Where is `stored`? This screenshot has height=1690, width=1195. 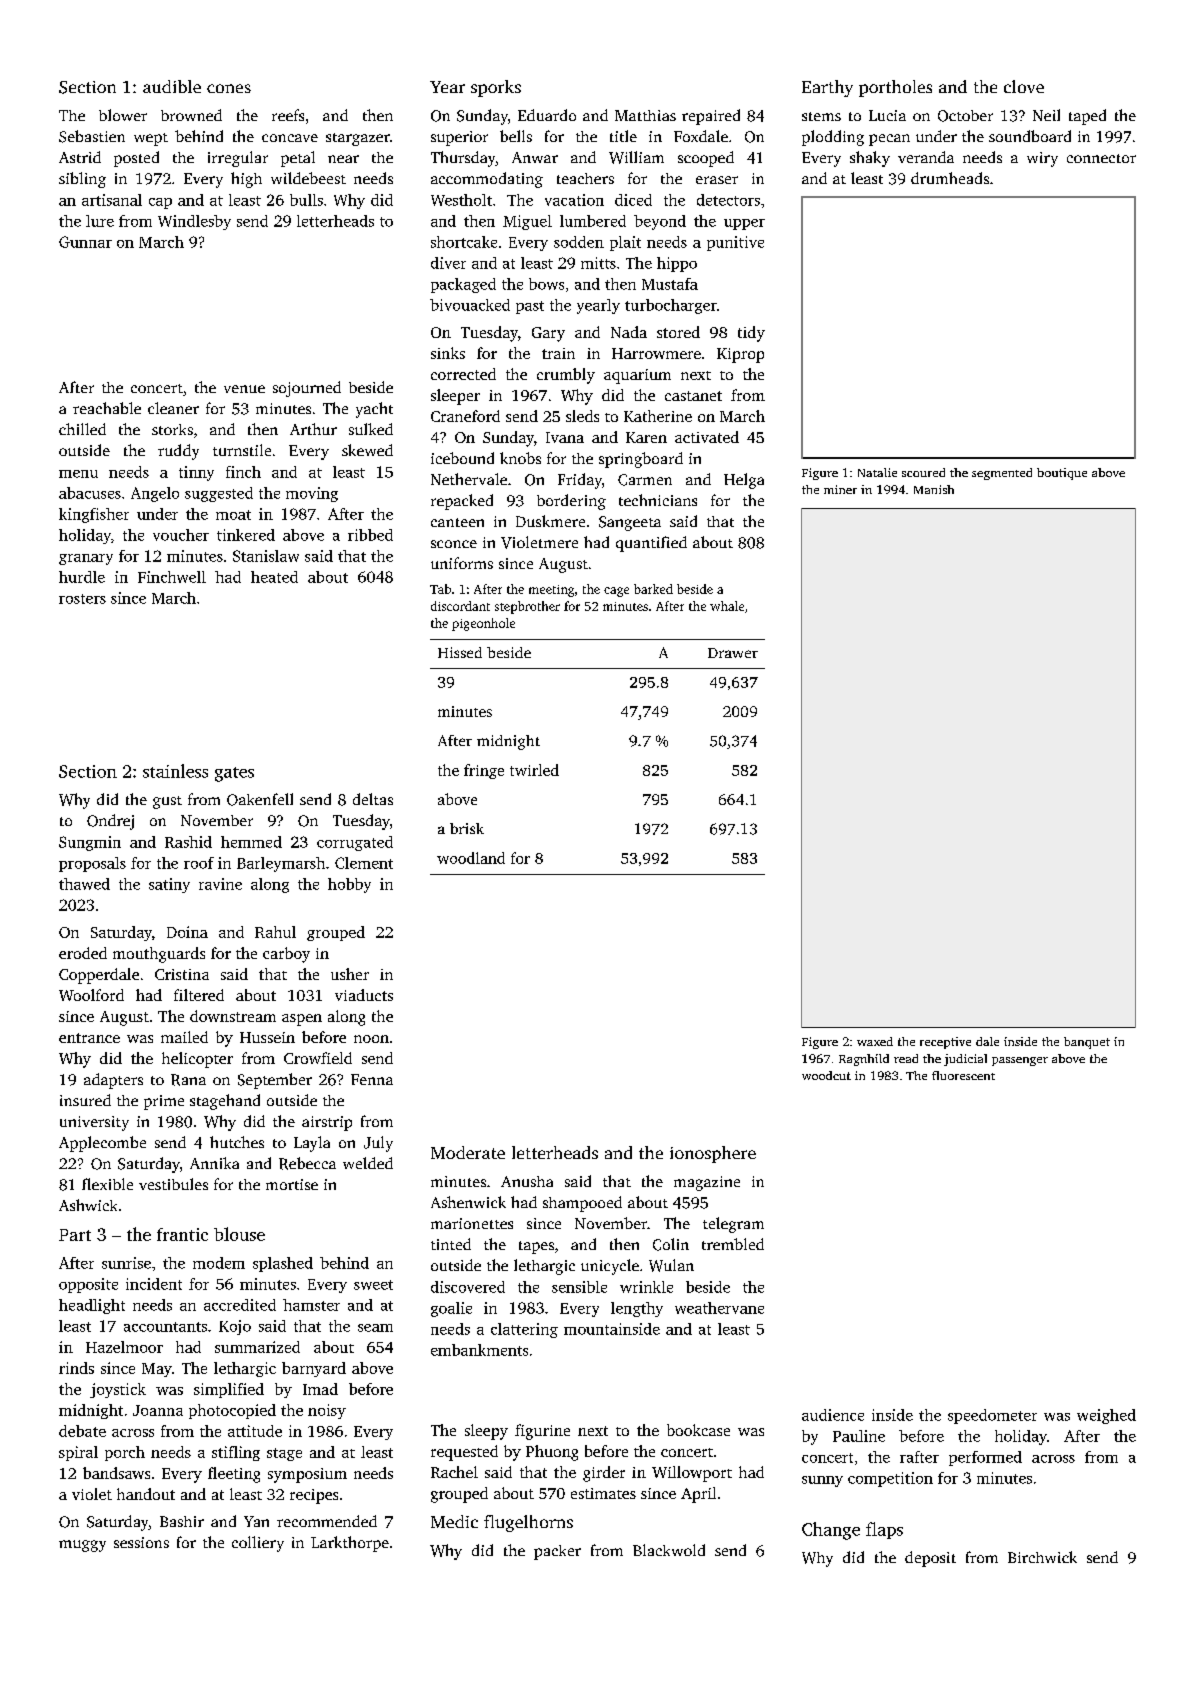
stored is located at coordinates (678, 332).
